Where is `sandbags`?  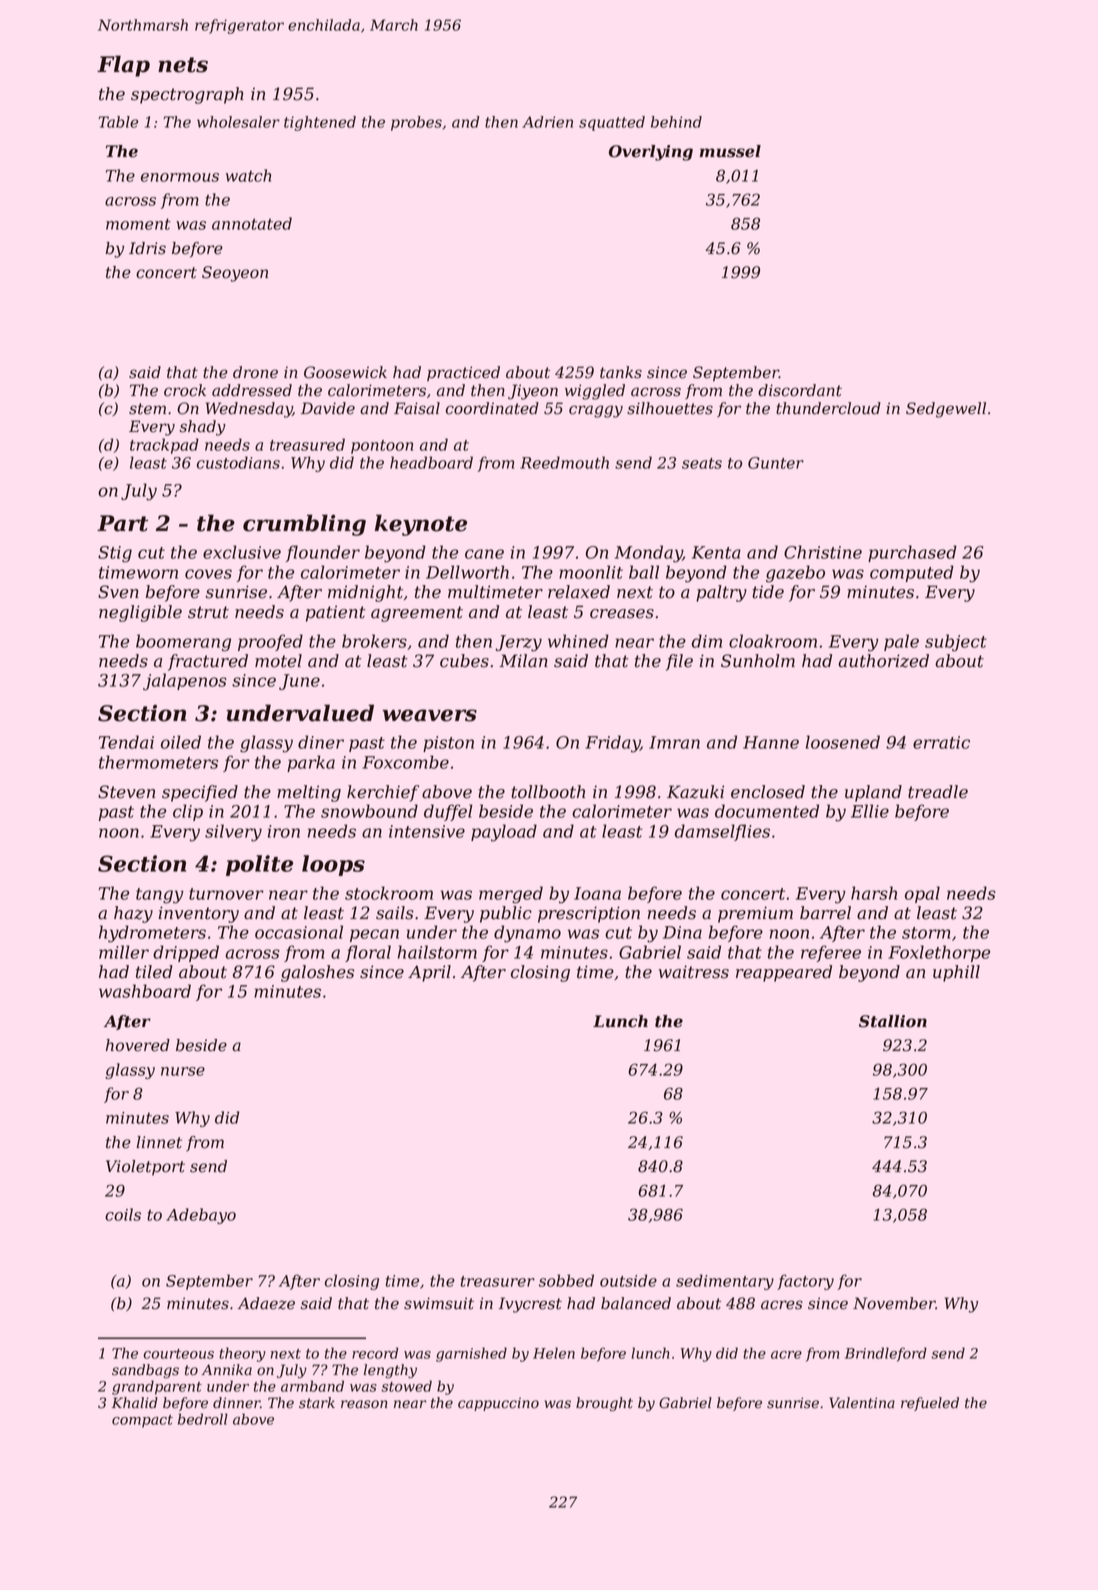 sandbags is located at coordinates (145, 1371).
